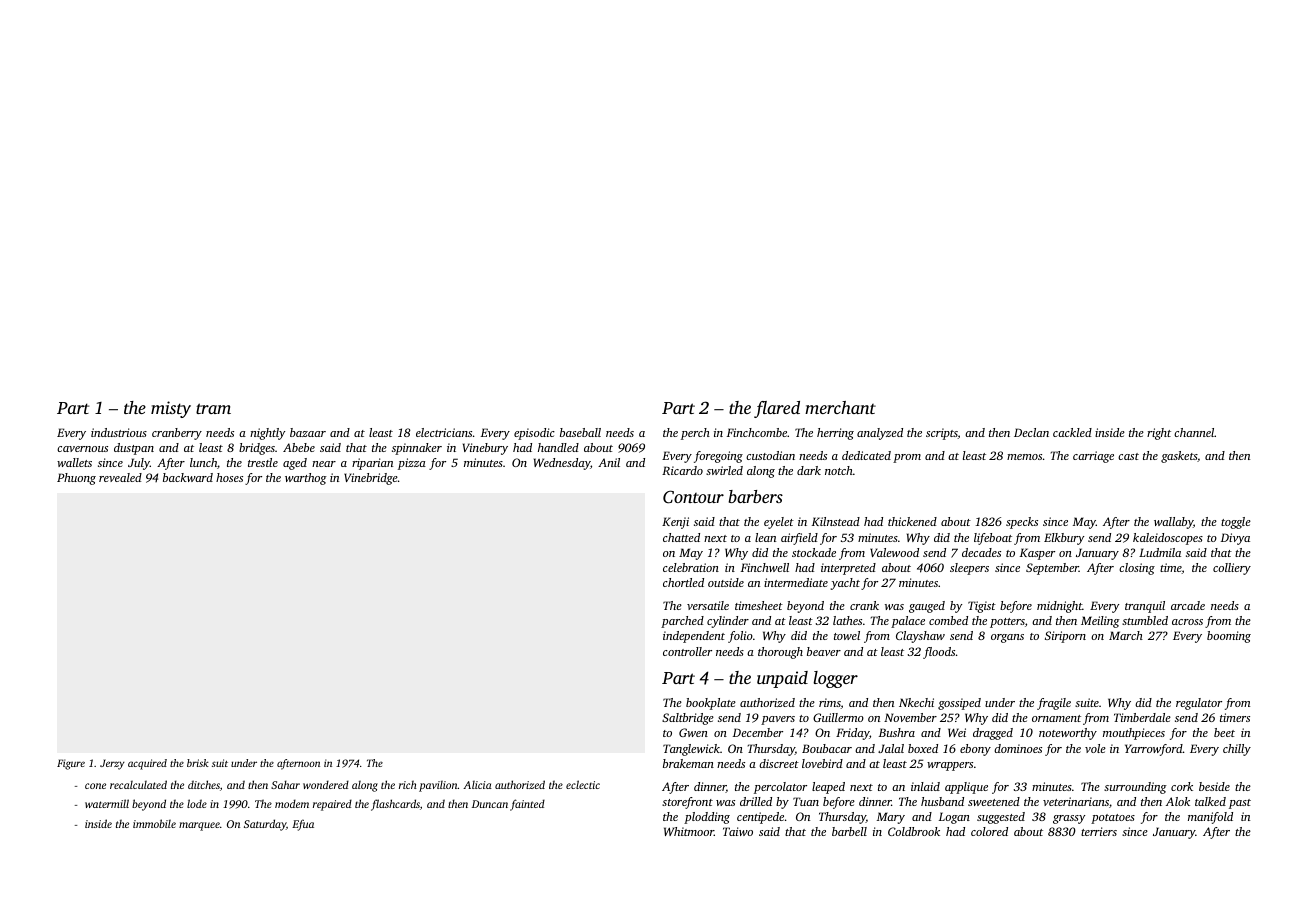 This page has height=924, width=1308. What do you see at coordinates (76, 479) in the page?
I see `Phuong` at bounding box center [76, 479].
